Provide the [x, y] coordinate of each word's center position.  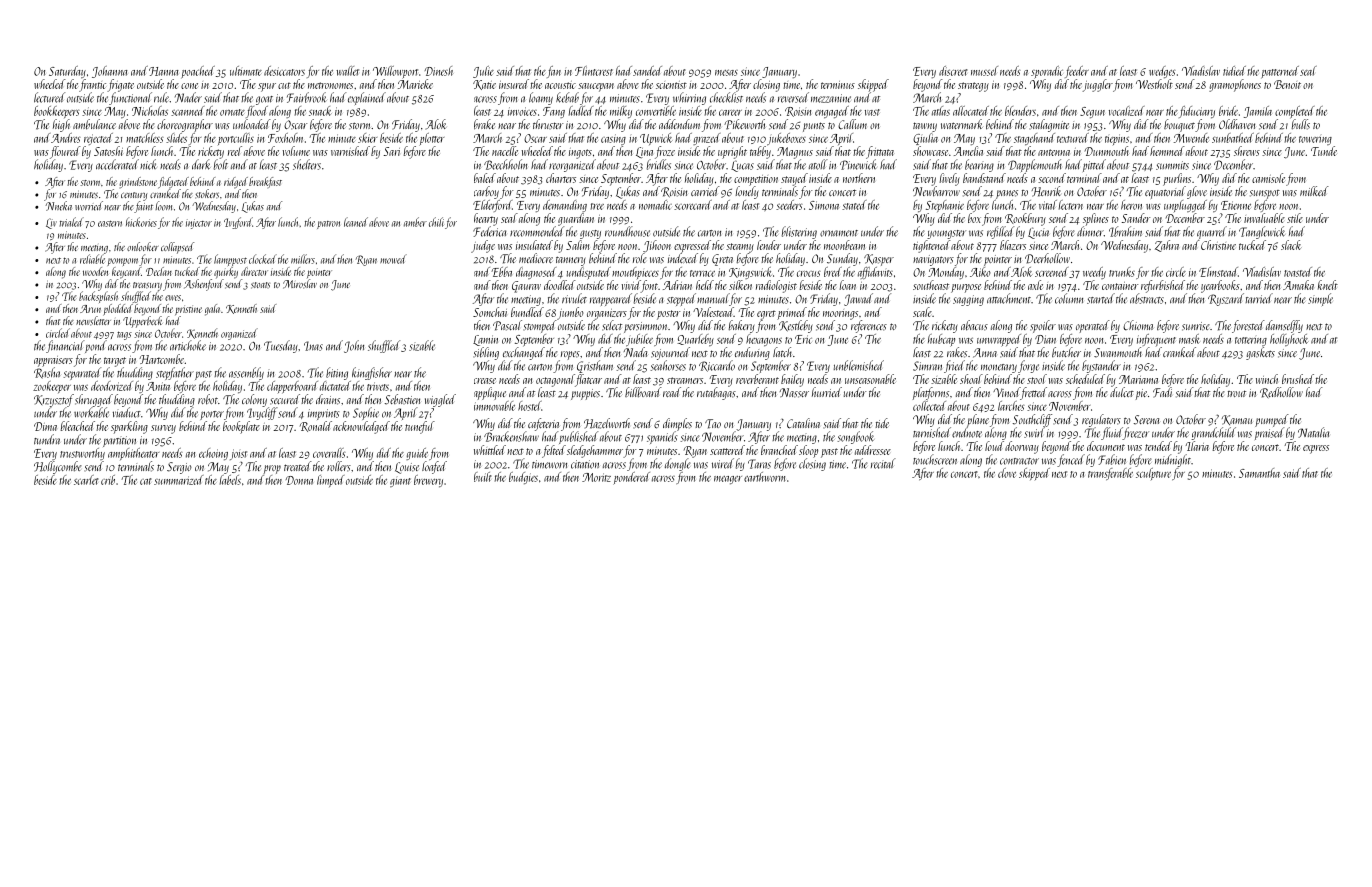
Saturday [67, 72]
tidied [1234, 71]
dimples [677, 424]
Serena [1146, 420]
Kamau [1237, 420]
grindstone [138, 182]
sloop [808, 451]
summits [1172, 165]
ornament [839, 233]
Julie [483, 72]
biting [337, 373]
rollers [339, 466]
